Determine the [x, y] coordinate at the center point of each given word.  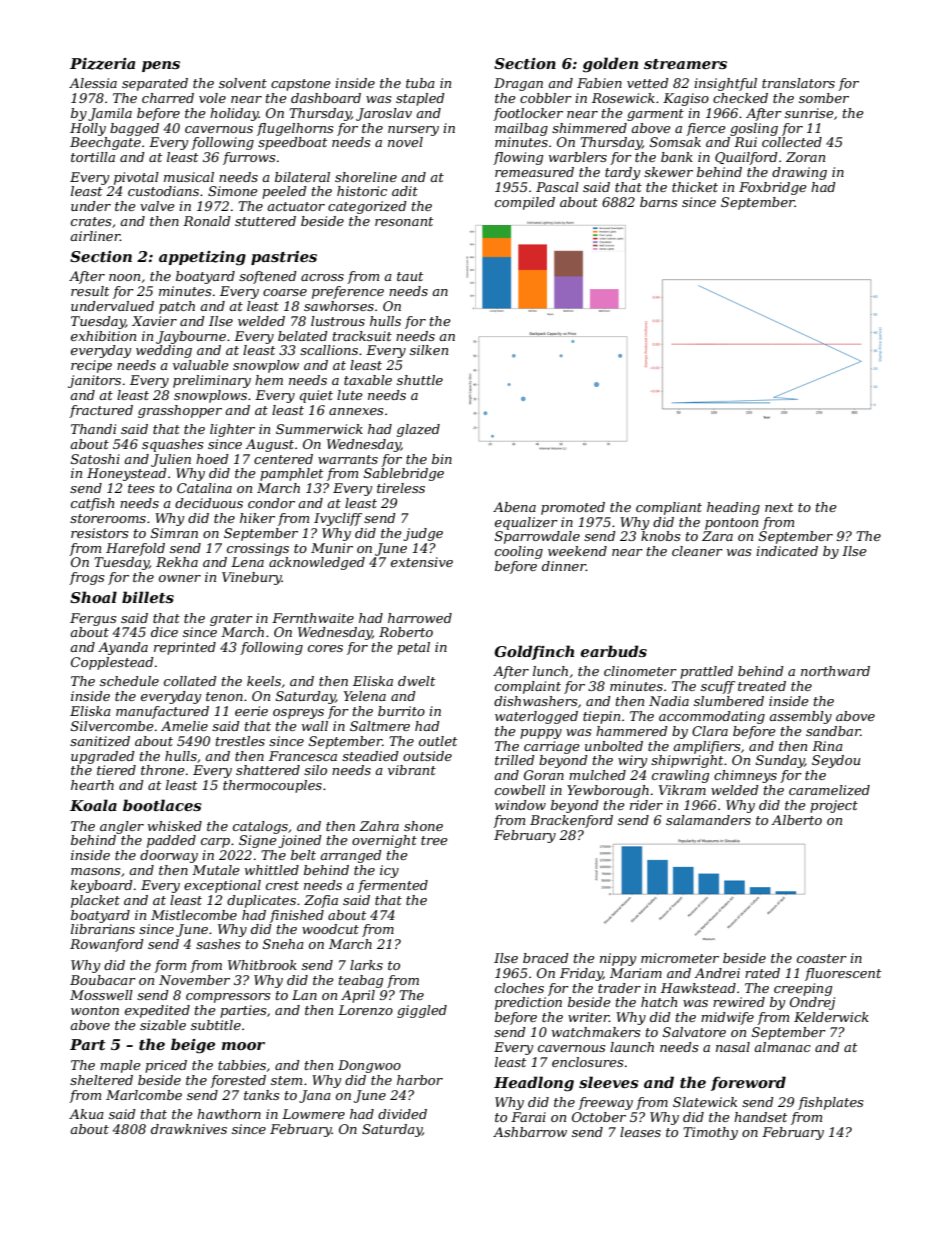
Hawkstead [698, 988]
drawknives [189, 1129]
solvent [243, 83]
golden [610, 65]
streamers [685, 64]
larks [366, 965]
